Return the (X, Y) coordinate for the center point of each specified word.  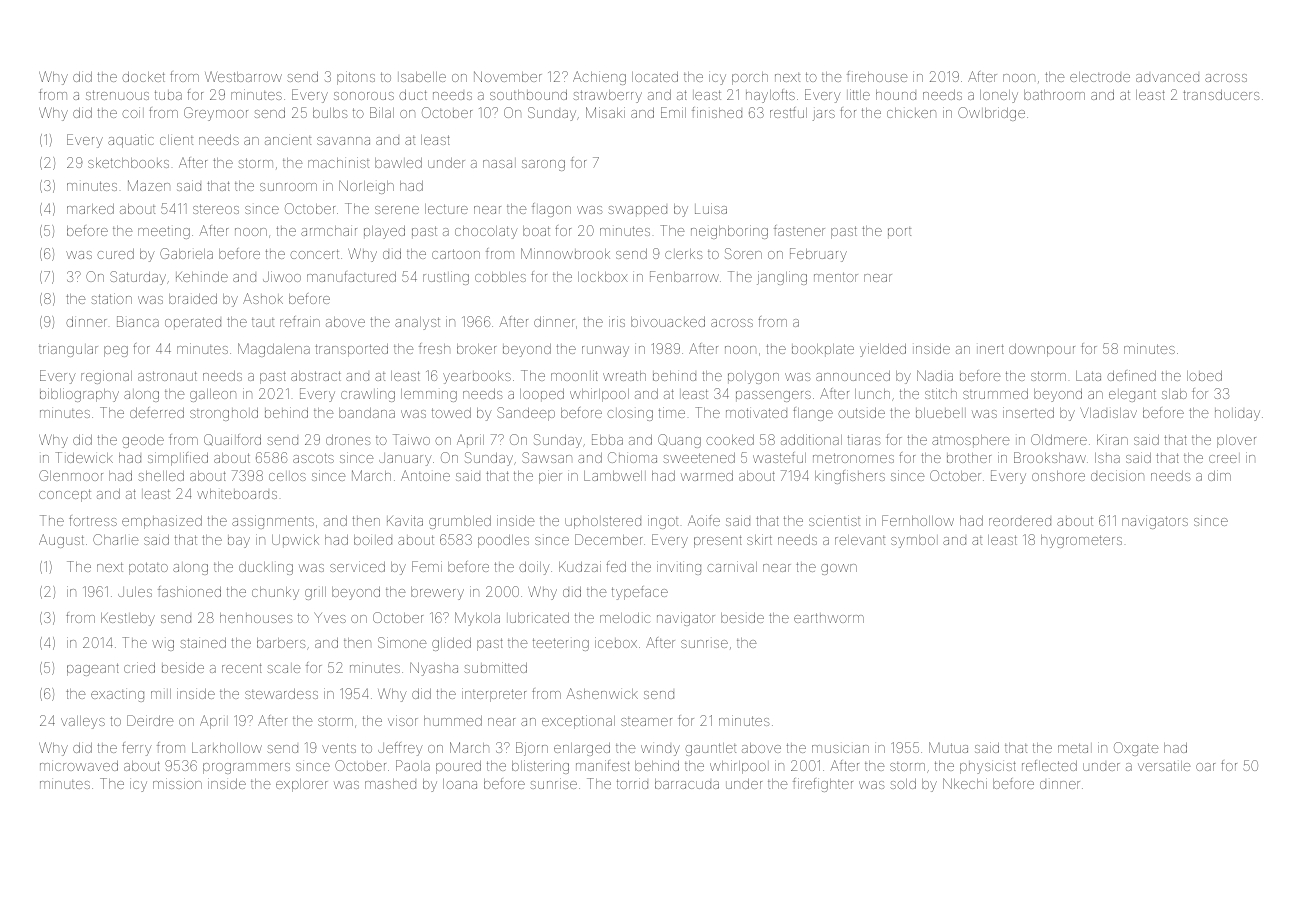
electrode (1100, 77)
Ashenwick (602, 693)
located (655, 76)
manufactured (351, 276)
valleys (83, 722)
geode (143, 441)
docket (143, 76)
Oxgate (1136, 749)
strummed (995, 393)
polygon (753, 377)
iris (617, 321)
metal (1075, 748)
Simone (402, 642)
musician (840, 749)
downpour (1042, 350)
